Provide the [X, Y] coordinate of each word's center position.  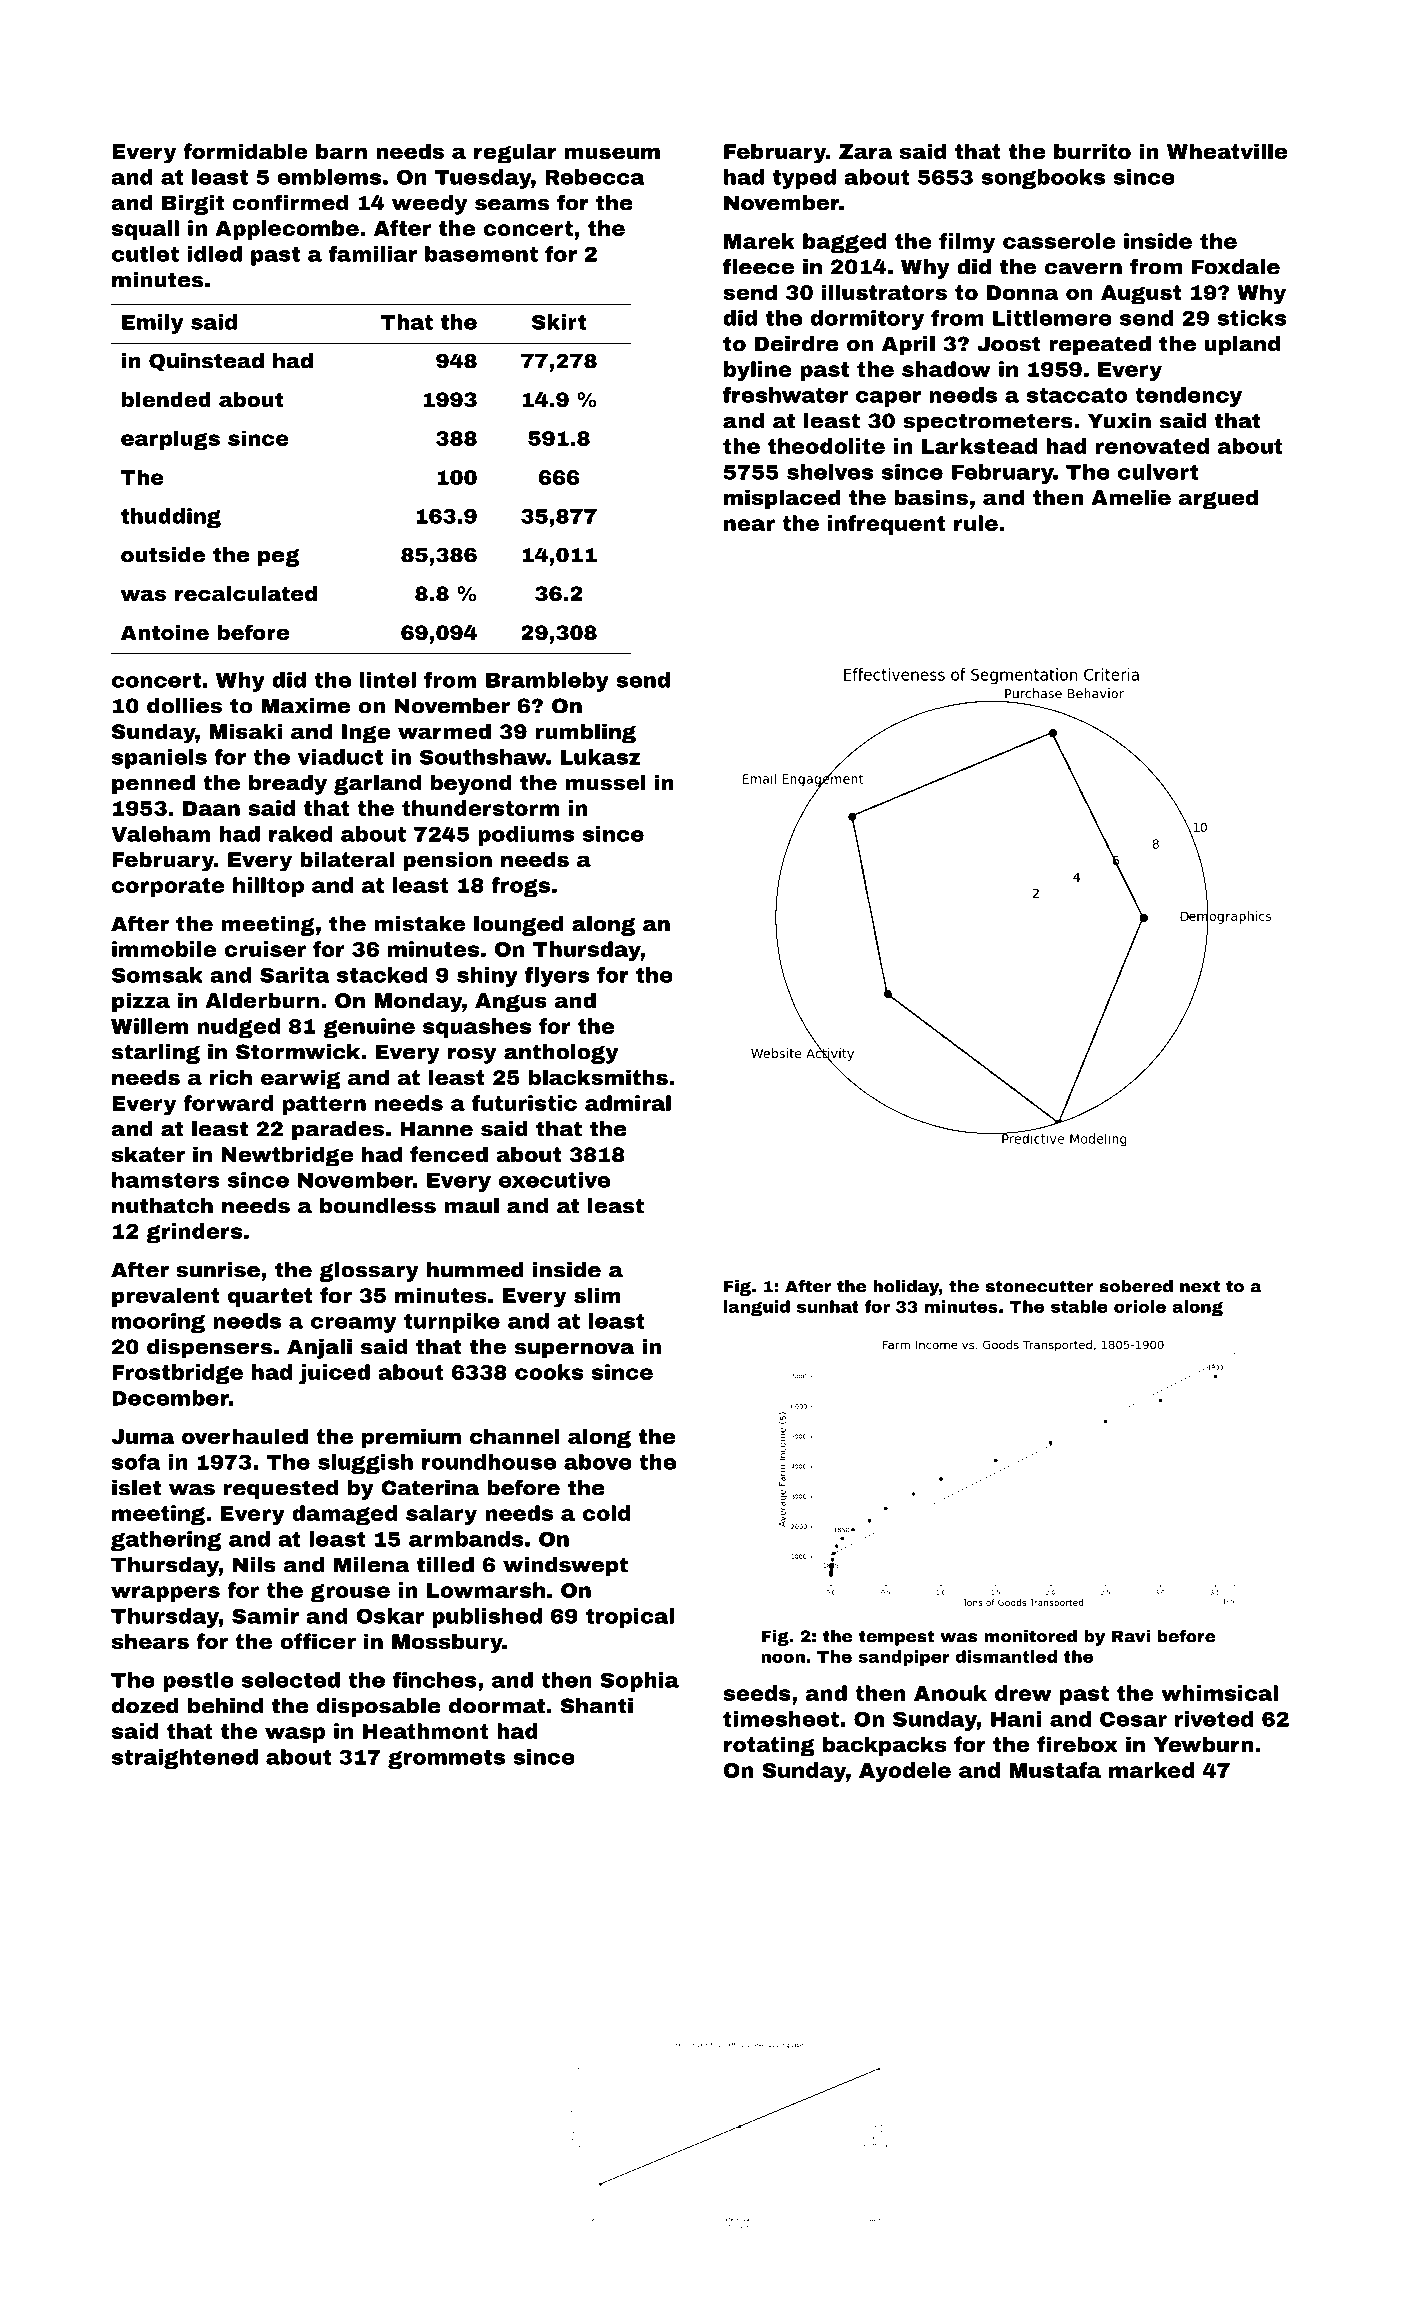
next [1200, 1286]
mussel [605, 783]
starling [156, 1054]
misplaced [782, 499]
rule [976, 523]
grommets [446, 1759]
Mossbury [447, 1643]
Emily [153, 324]
